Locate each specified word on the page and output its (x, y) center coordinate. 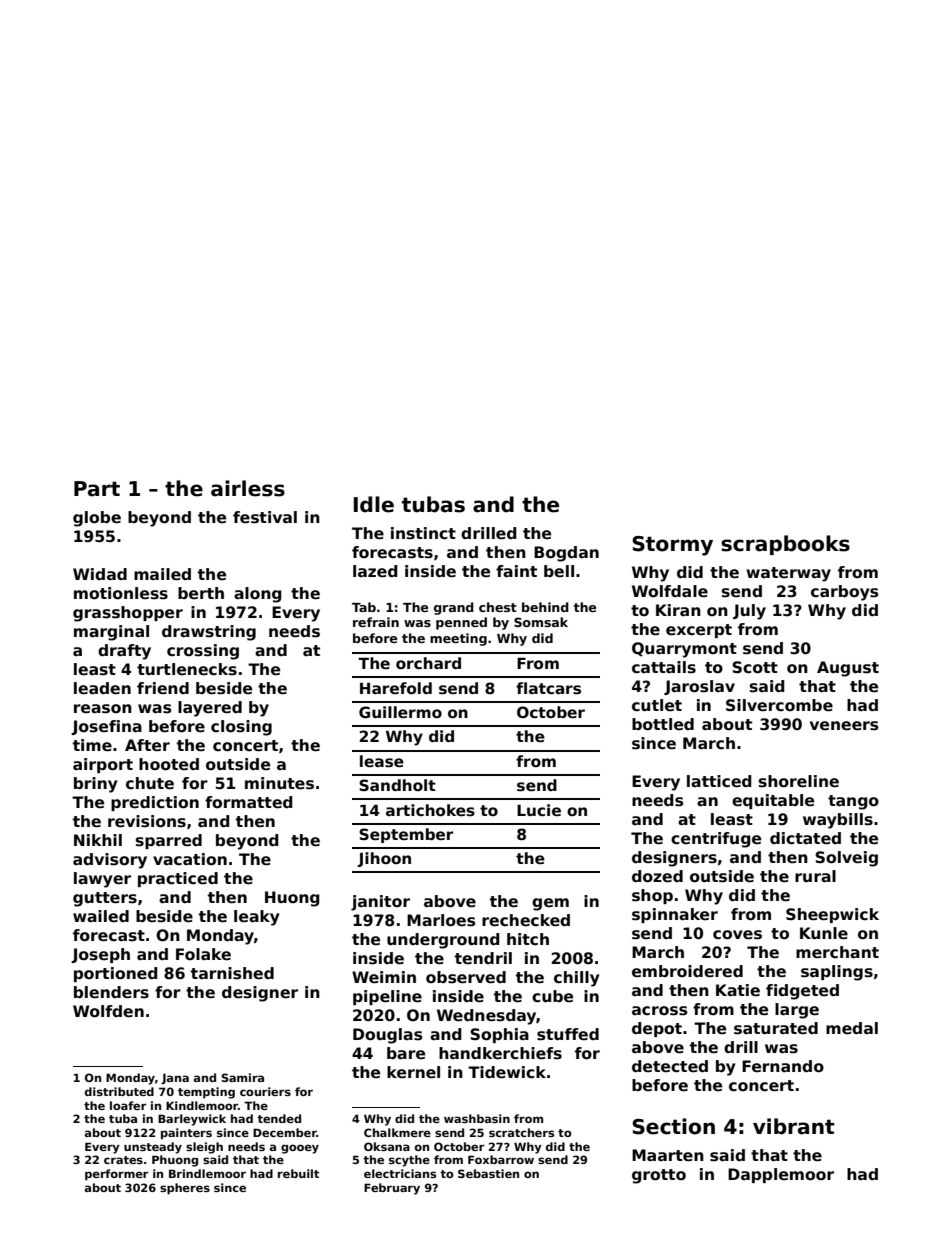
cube (552, 996)
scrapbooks (785, 545)
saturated (776, 1028)
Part (97, 489)
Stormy (672, 546)
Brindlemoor (207, 1173)
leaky (257, 918)
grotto (659, 1176)
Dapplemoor (781, 1175)
